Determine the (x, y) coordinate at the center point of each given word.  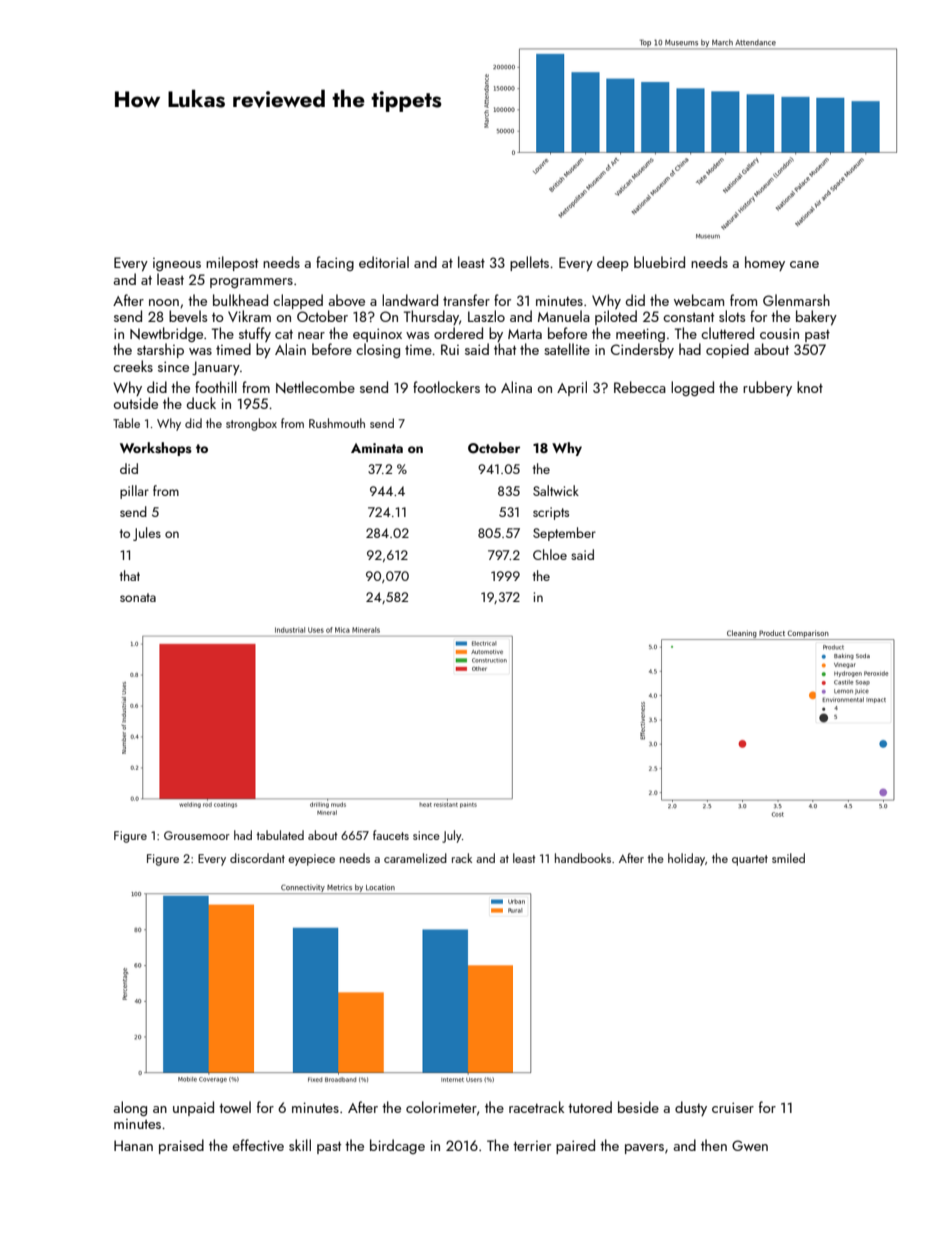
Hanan (133, 1145)
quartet (750, 860)
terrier (532, 1146)
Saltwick (556, 490)
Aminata (377, 448)
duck (201, 403)
